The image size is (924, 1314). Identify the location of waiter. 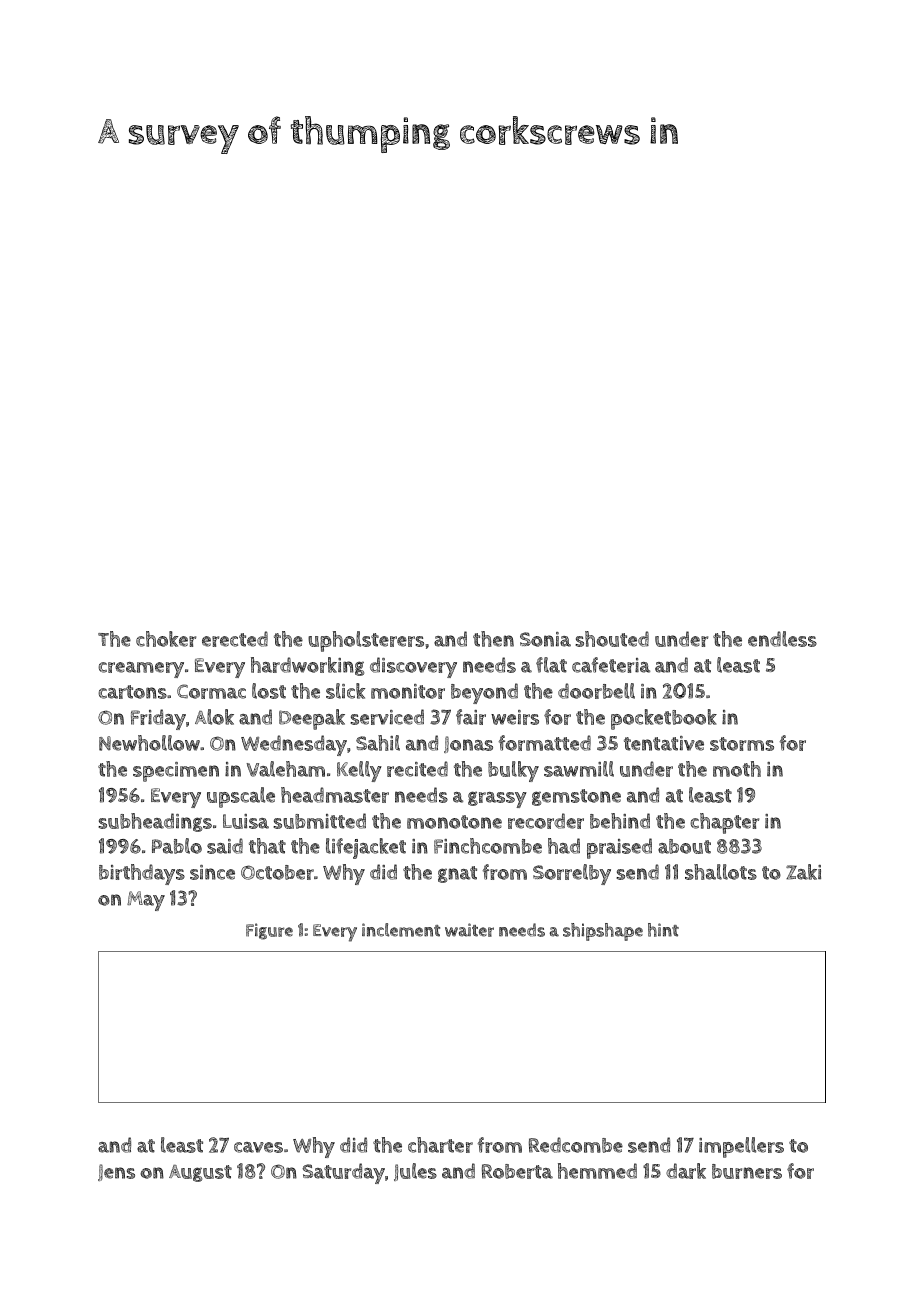
(469, 930).
